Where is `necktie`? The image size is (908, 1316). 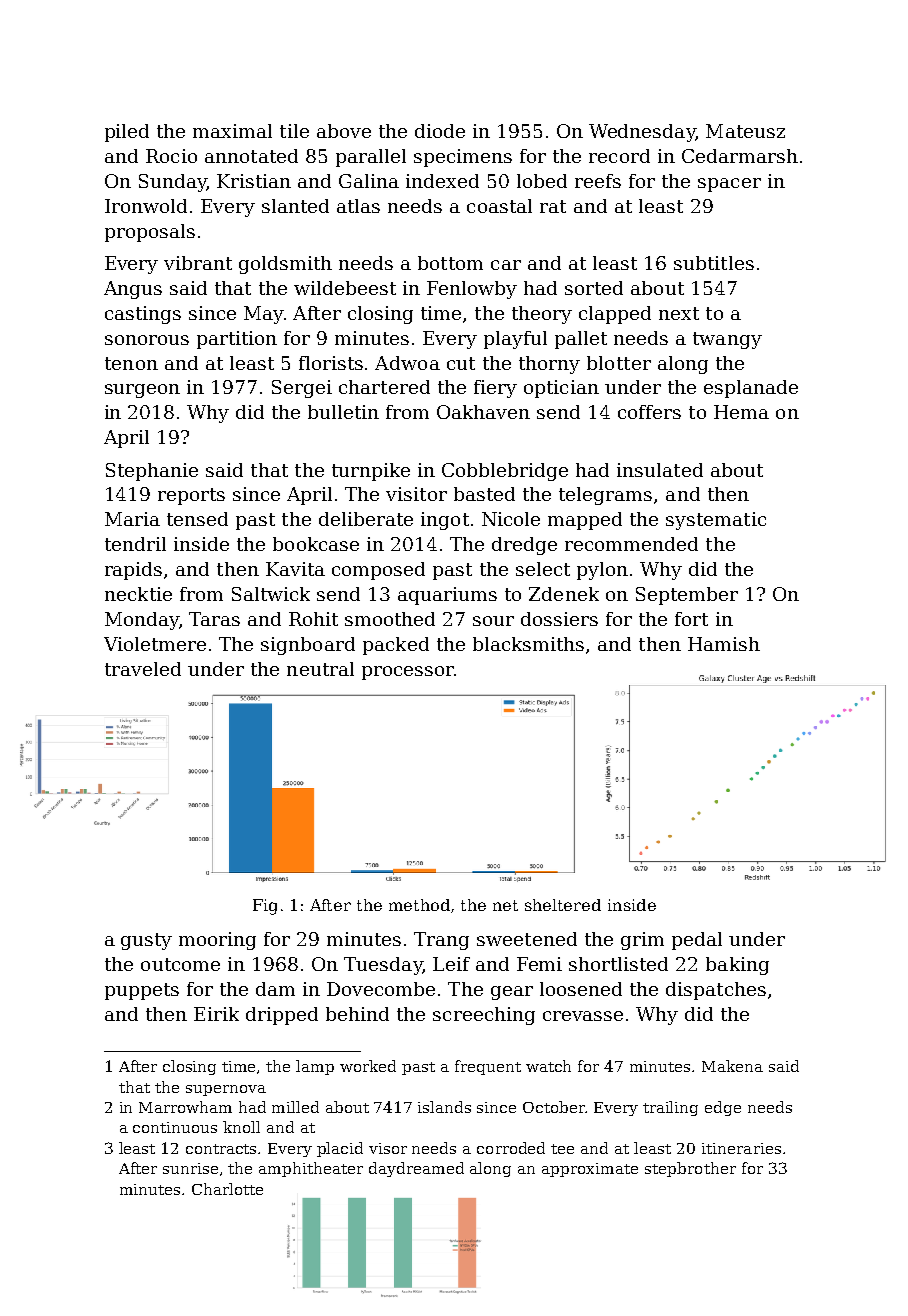 necktie is located at coordinates (138, 594).
